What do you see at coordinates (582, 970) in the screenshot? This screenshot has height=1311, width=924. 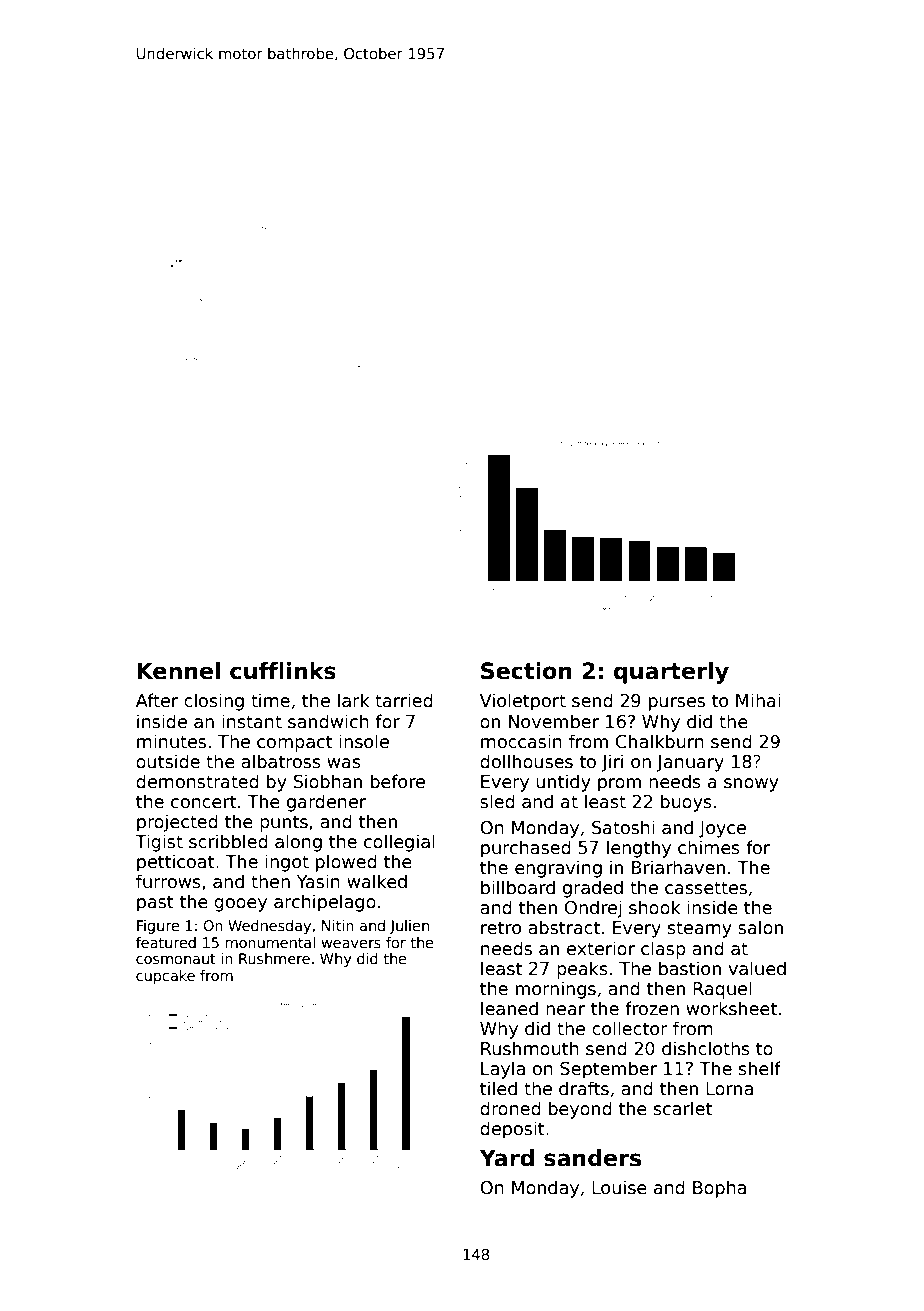 I see `peaks` at bounding box center [582, 970].
